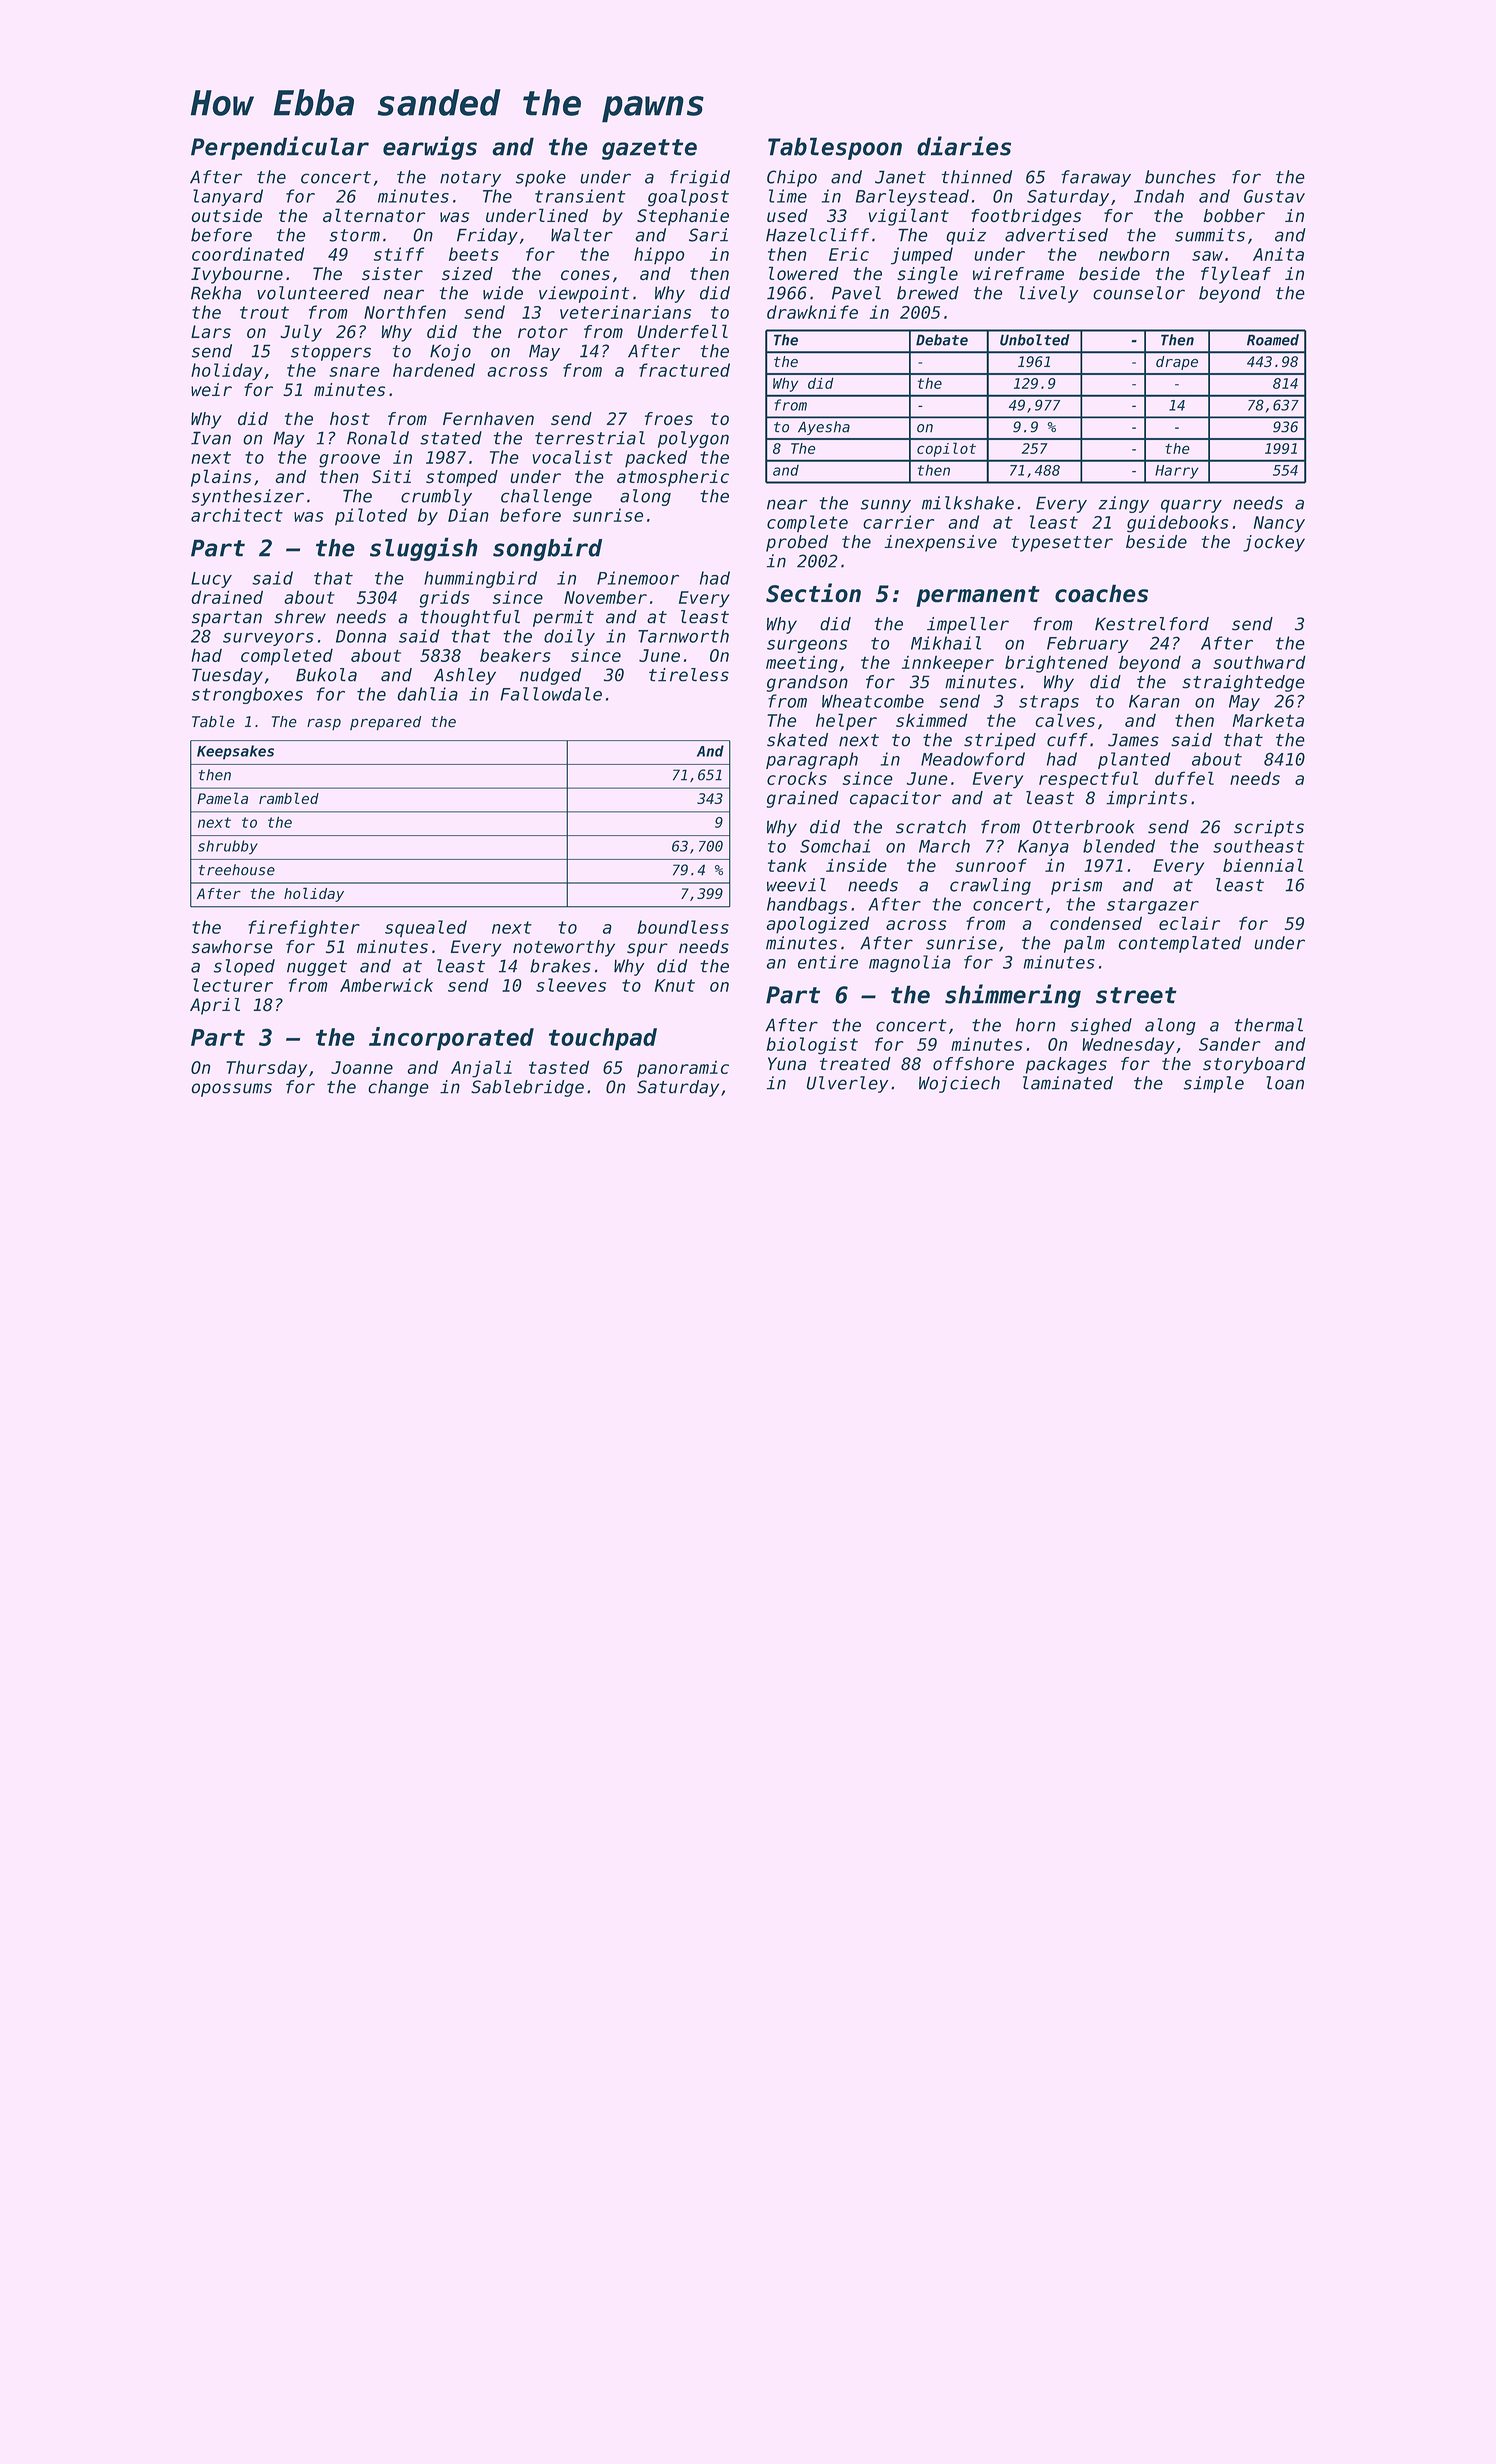 This screenshot has height=2464, width=1496. What do you see at coordinates (1177, 472) in the screenshot?
I see `Harry` at bounding box center [1177, 472].
